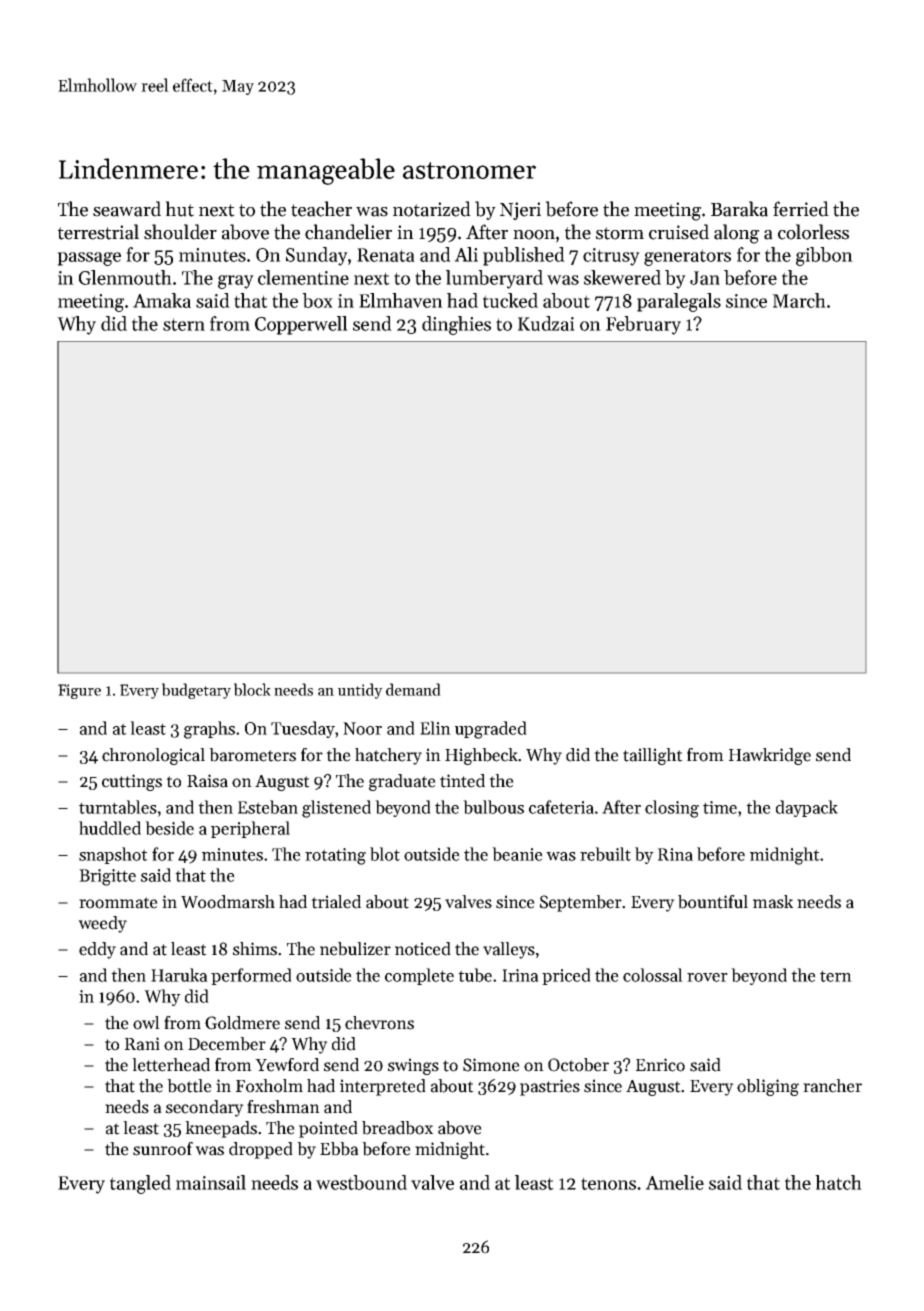  What do you see at coordinates (252, 689) in the document?
I see `block` at bounding box center [252, 689].
